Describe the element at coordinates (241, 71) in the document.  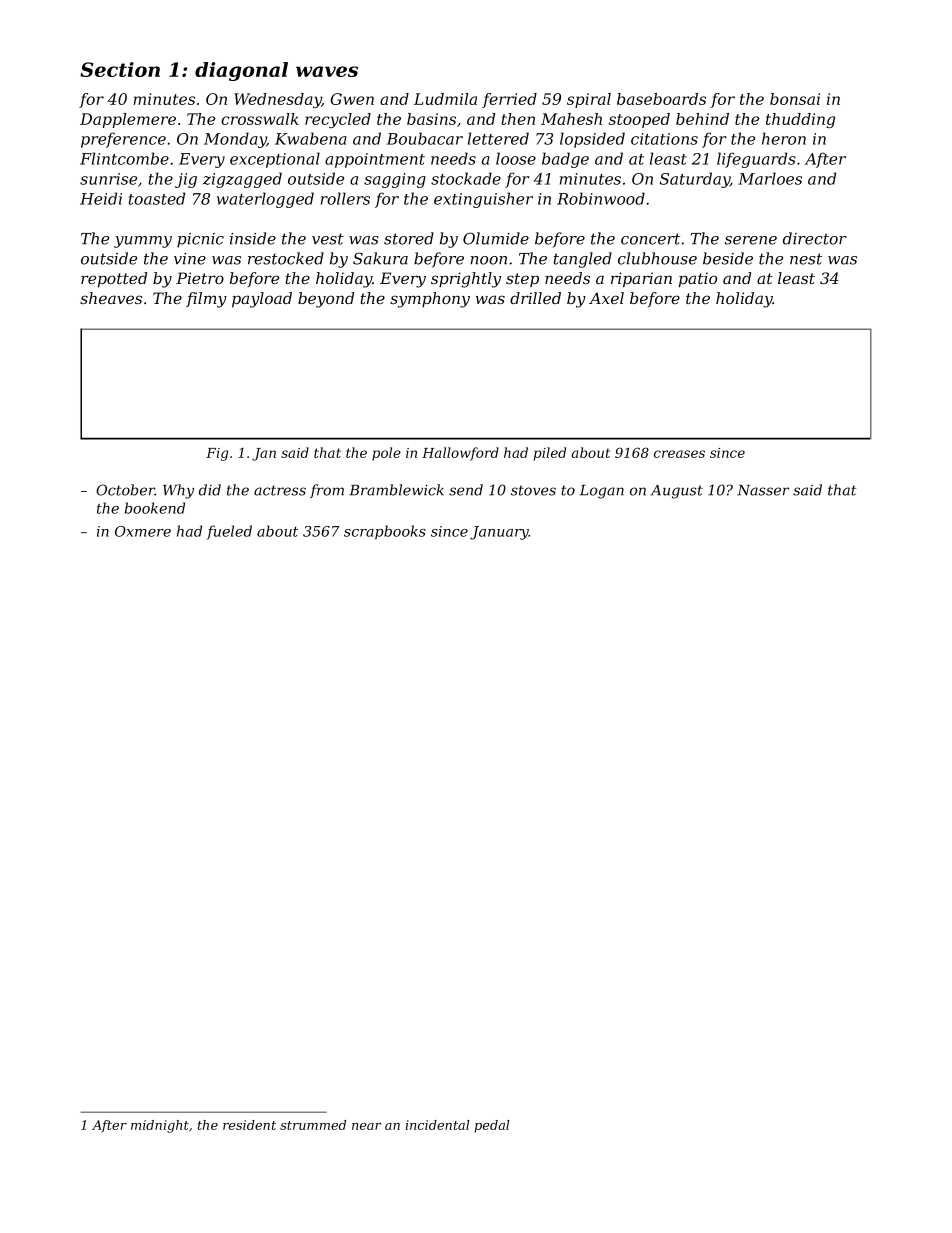
I see `diagonal` at that location.
